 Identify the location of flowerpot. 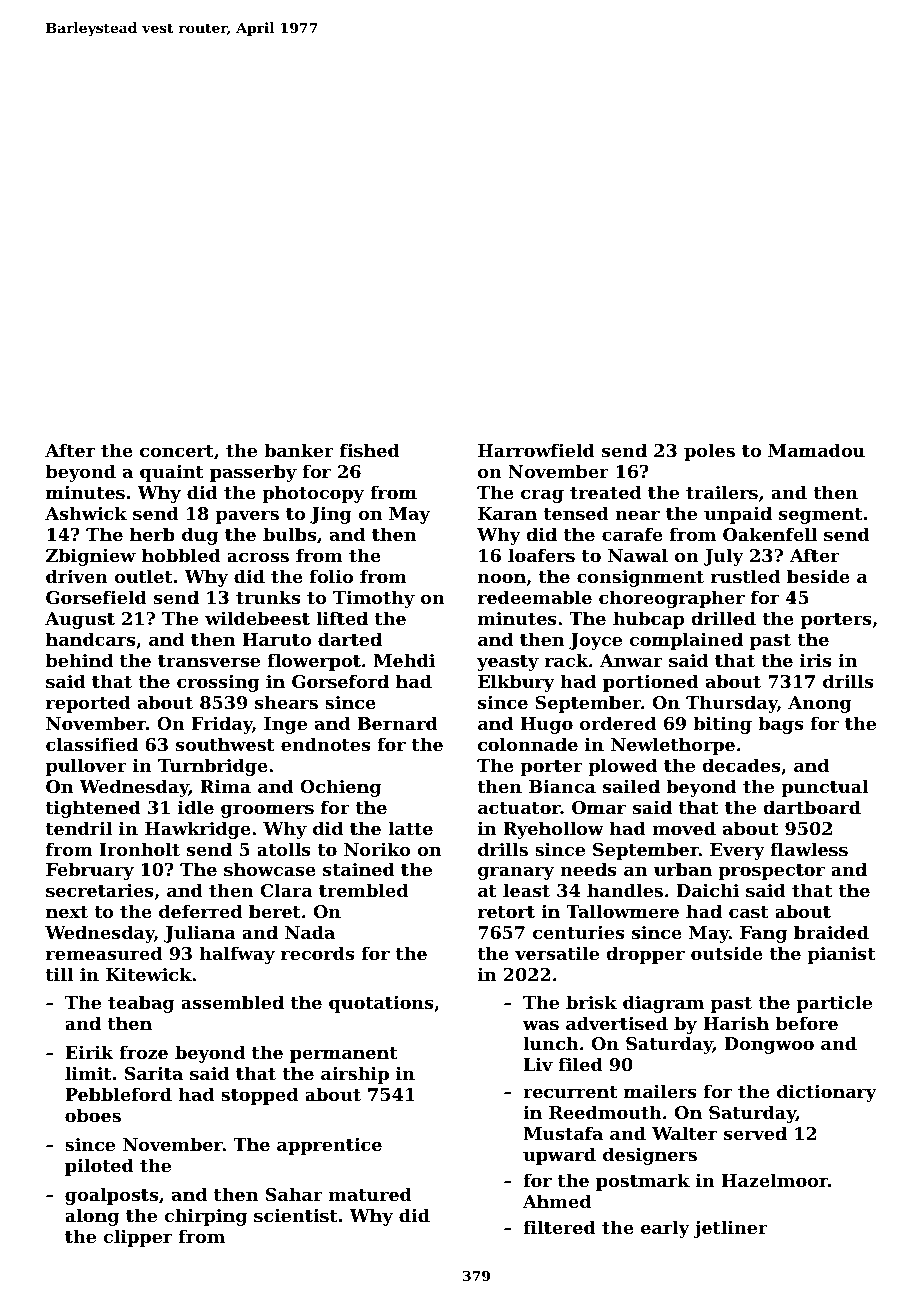
(314, 662).
